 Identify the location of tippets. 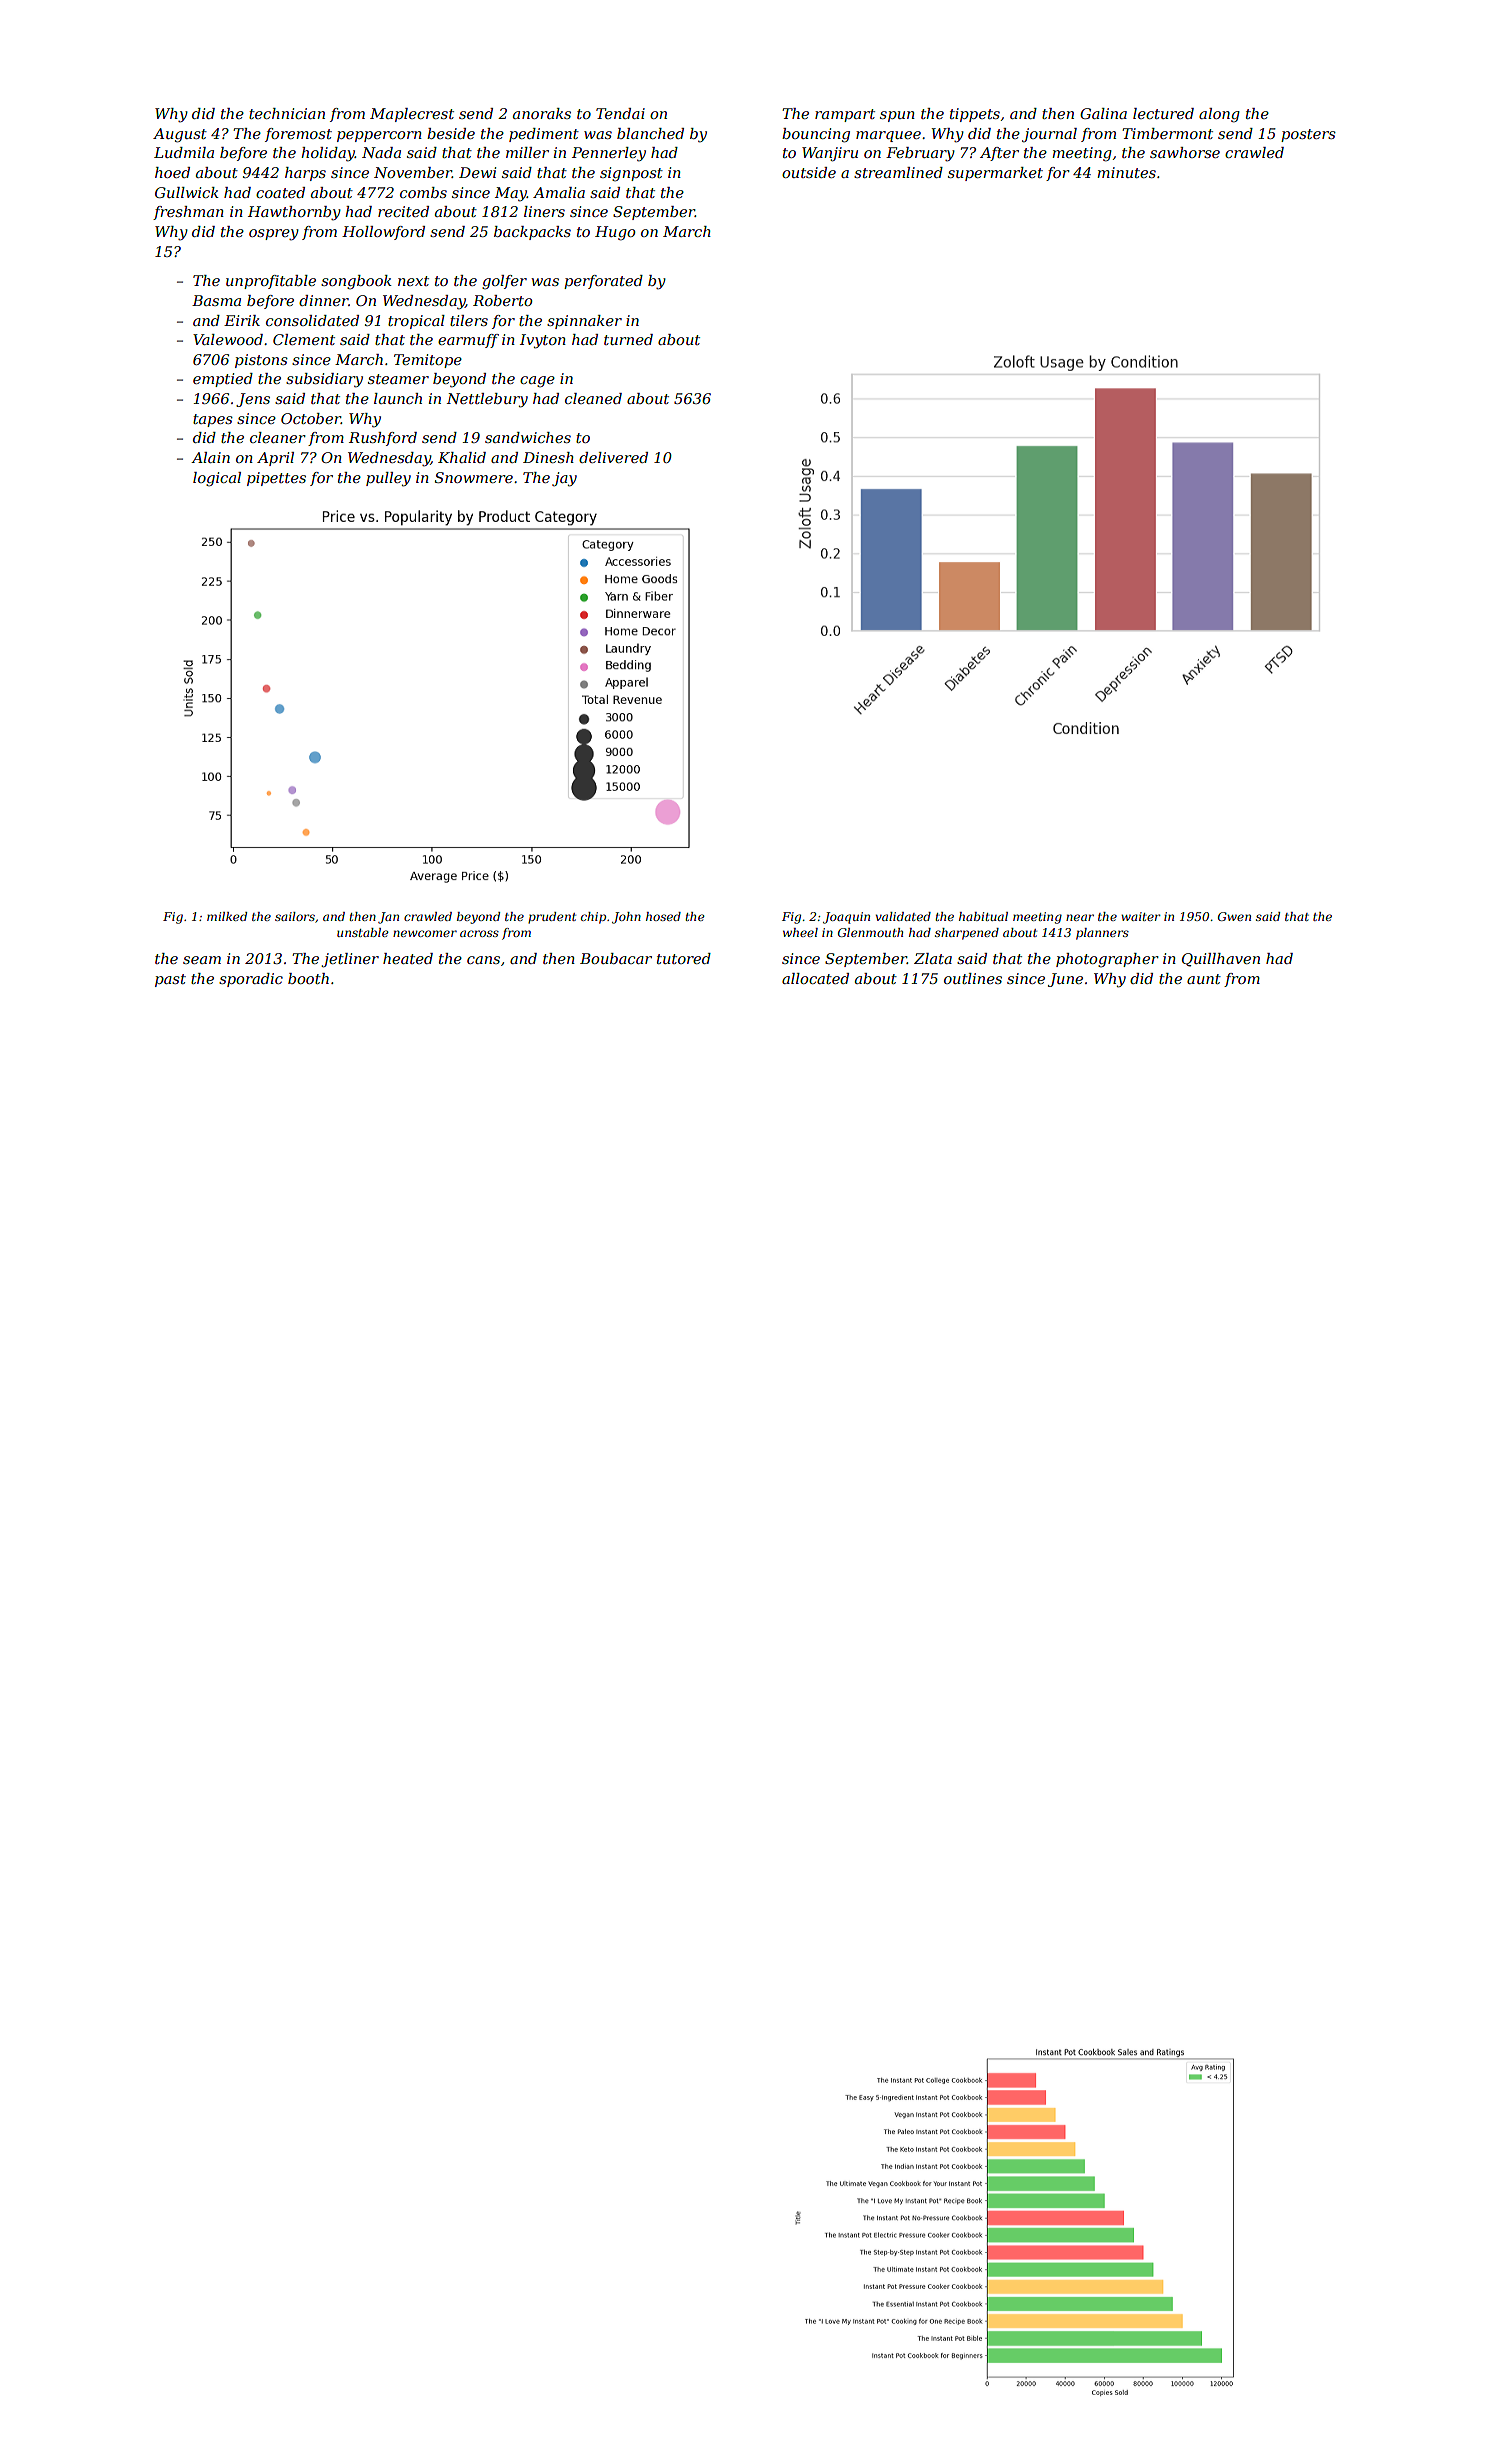
(975, 115).
